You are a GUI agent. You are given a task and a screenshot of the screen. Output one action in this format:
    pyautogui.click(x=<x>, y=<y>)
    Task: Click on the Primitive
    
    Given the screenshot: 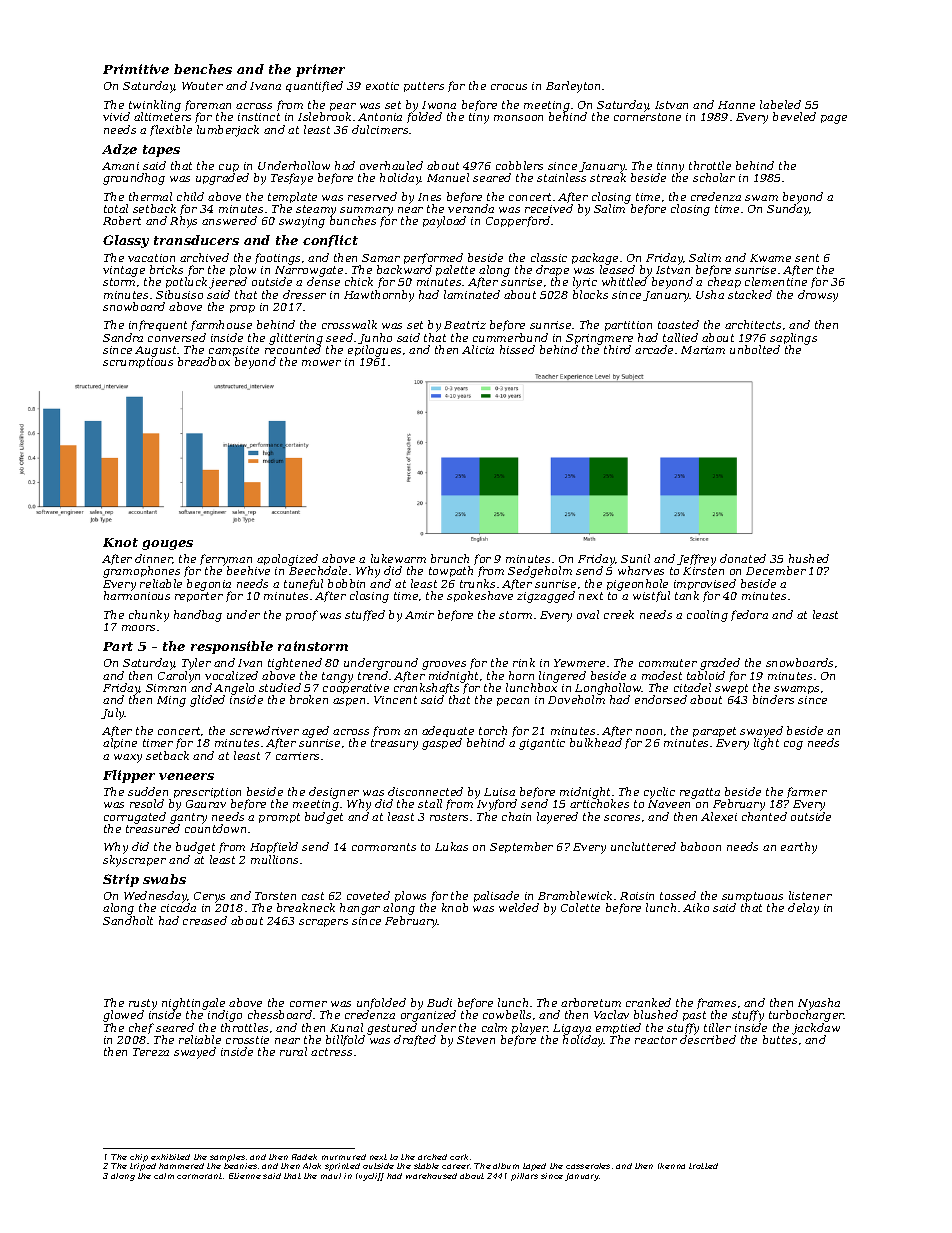 What is the action you would take?
    pyautogui.click(x=136, y=69)
